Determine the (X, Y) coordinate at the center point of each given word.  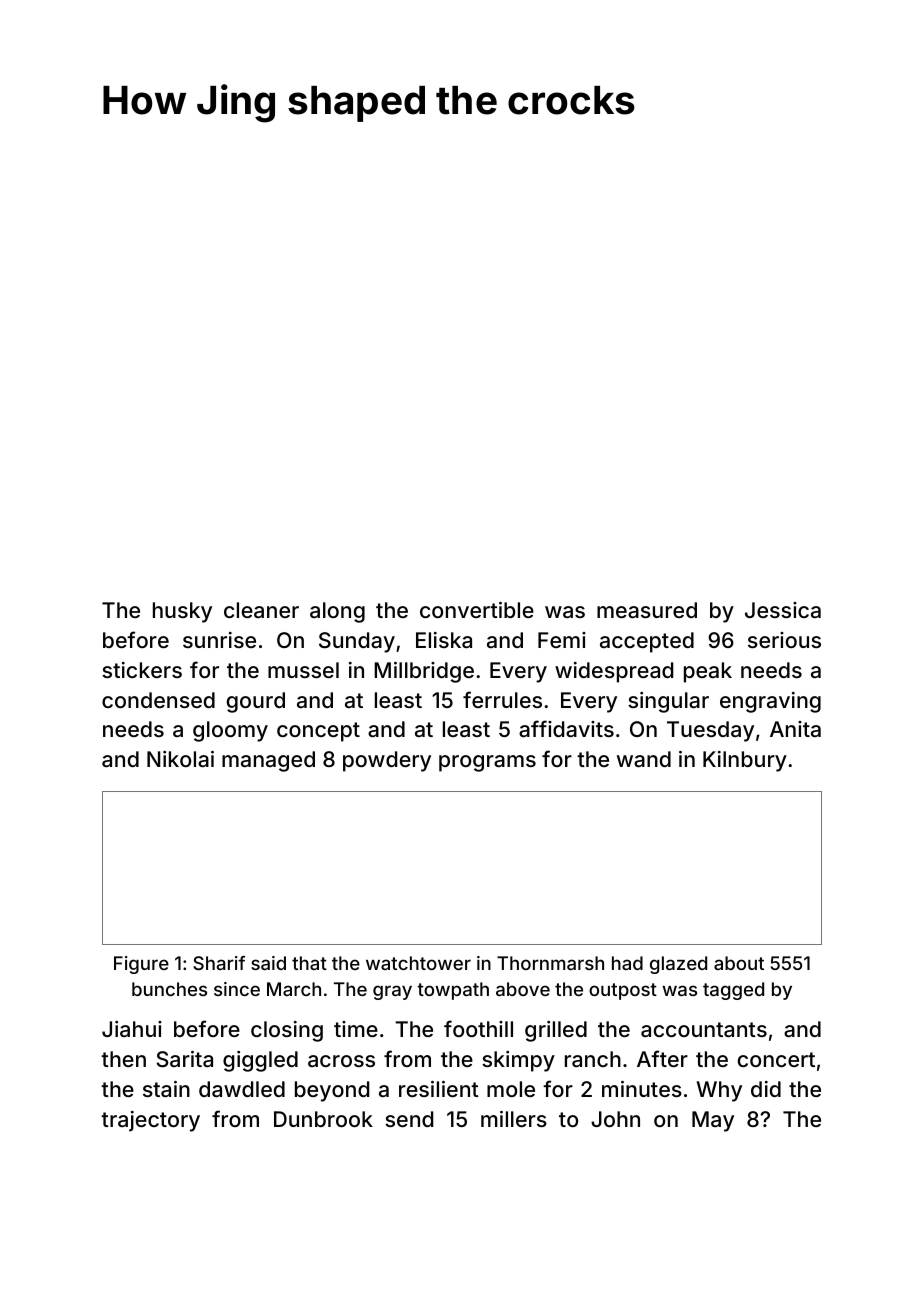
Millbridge (424, 672)
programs (487, 763)
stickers (142, 670)
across (341, 1061)
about (739, 963)
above (523, 989)
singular (668, 702)
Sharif (219, 963)
